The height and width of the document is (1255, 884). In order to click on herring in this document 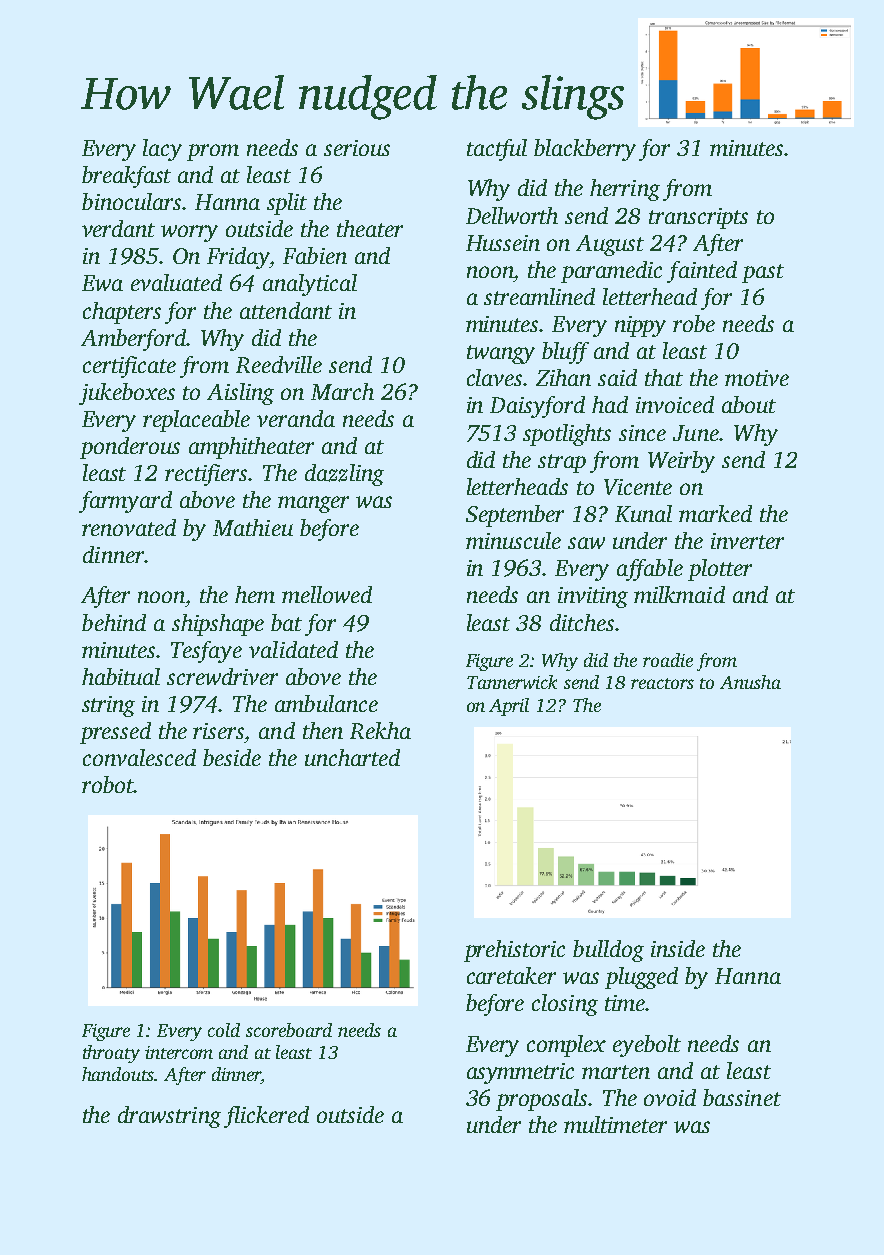, I will do `click(625, 190)`.
